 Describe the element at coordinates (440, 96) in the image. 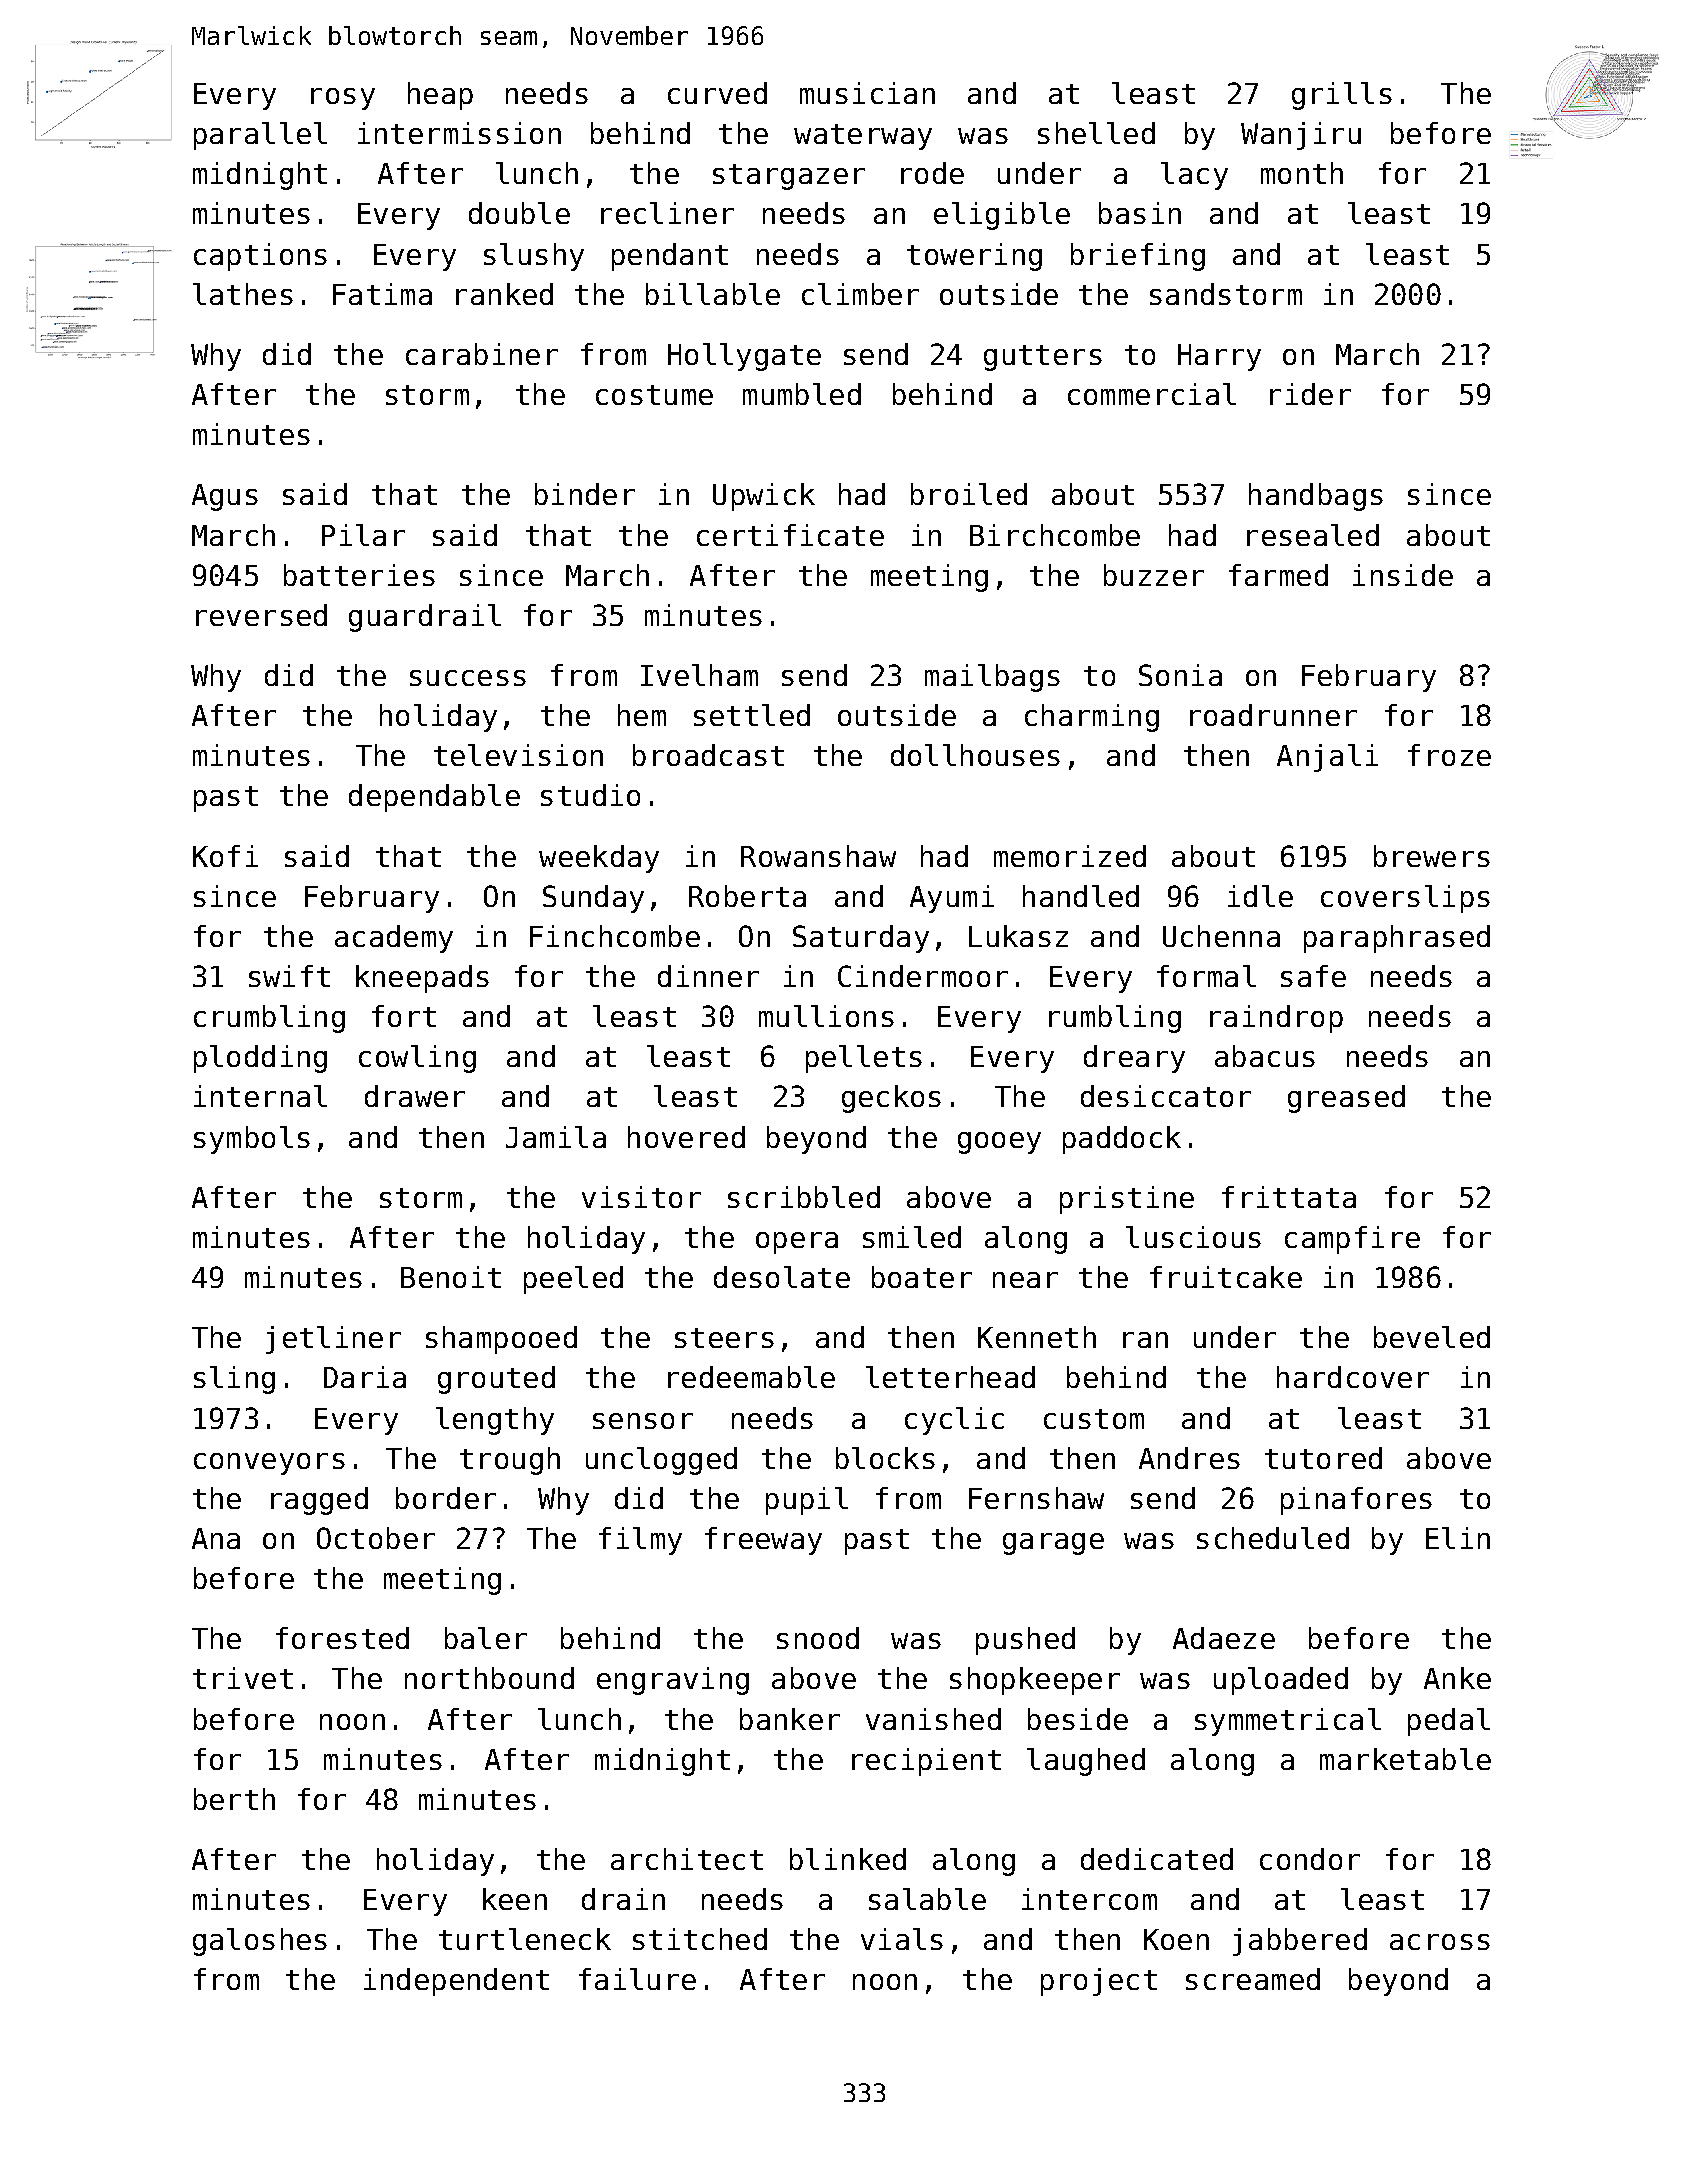

I see `heap` at that location.
